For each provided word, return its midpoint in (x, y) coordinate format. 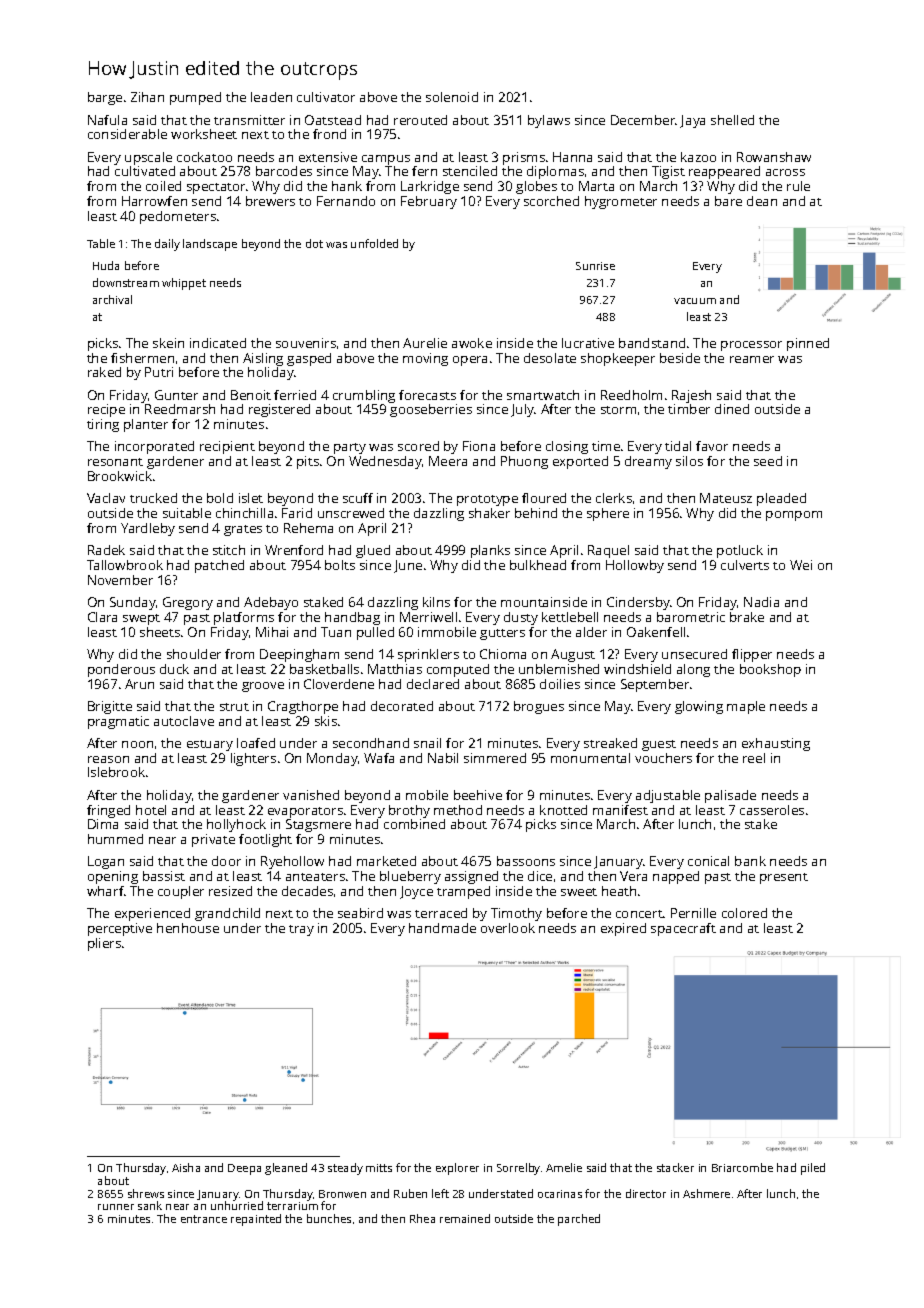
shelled (732, 120)
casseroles (772, 810)
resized (230, 891)
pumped (195, 98)
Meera (448, 461)
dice (540, 876)
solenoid (452, 97)
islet (251, 498)
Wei (801, 565)
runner (116, 1207)
